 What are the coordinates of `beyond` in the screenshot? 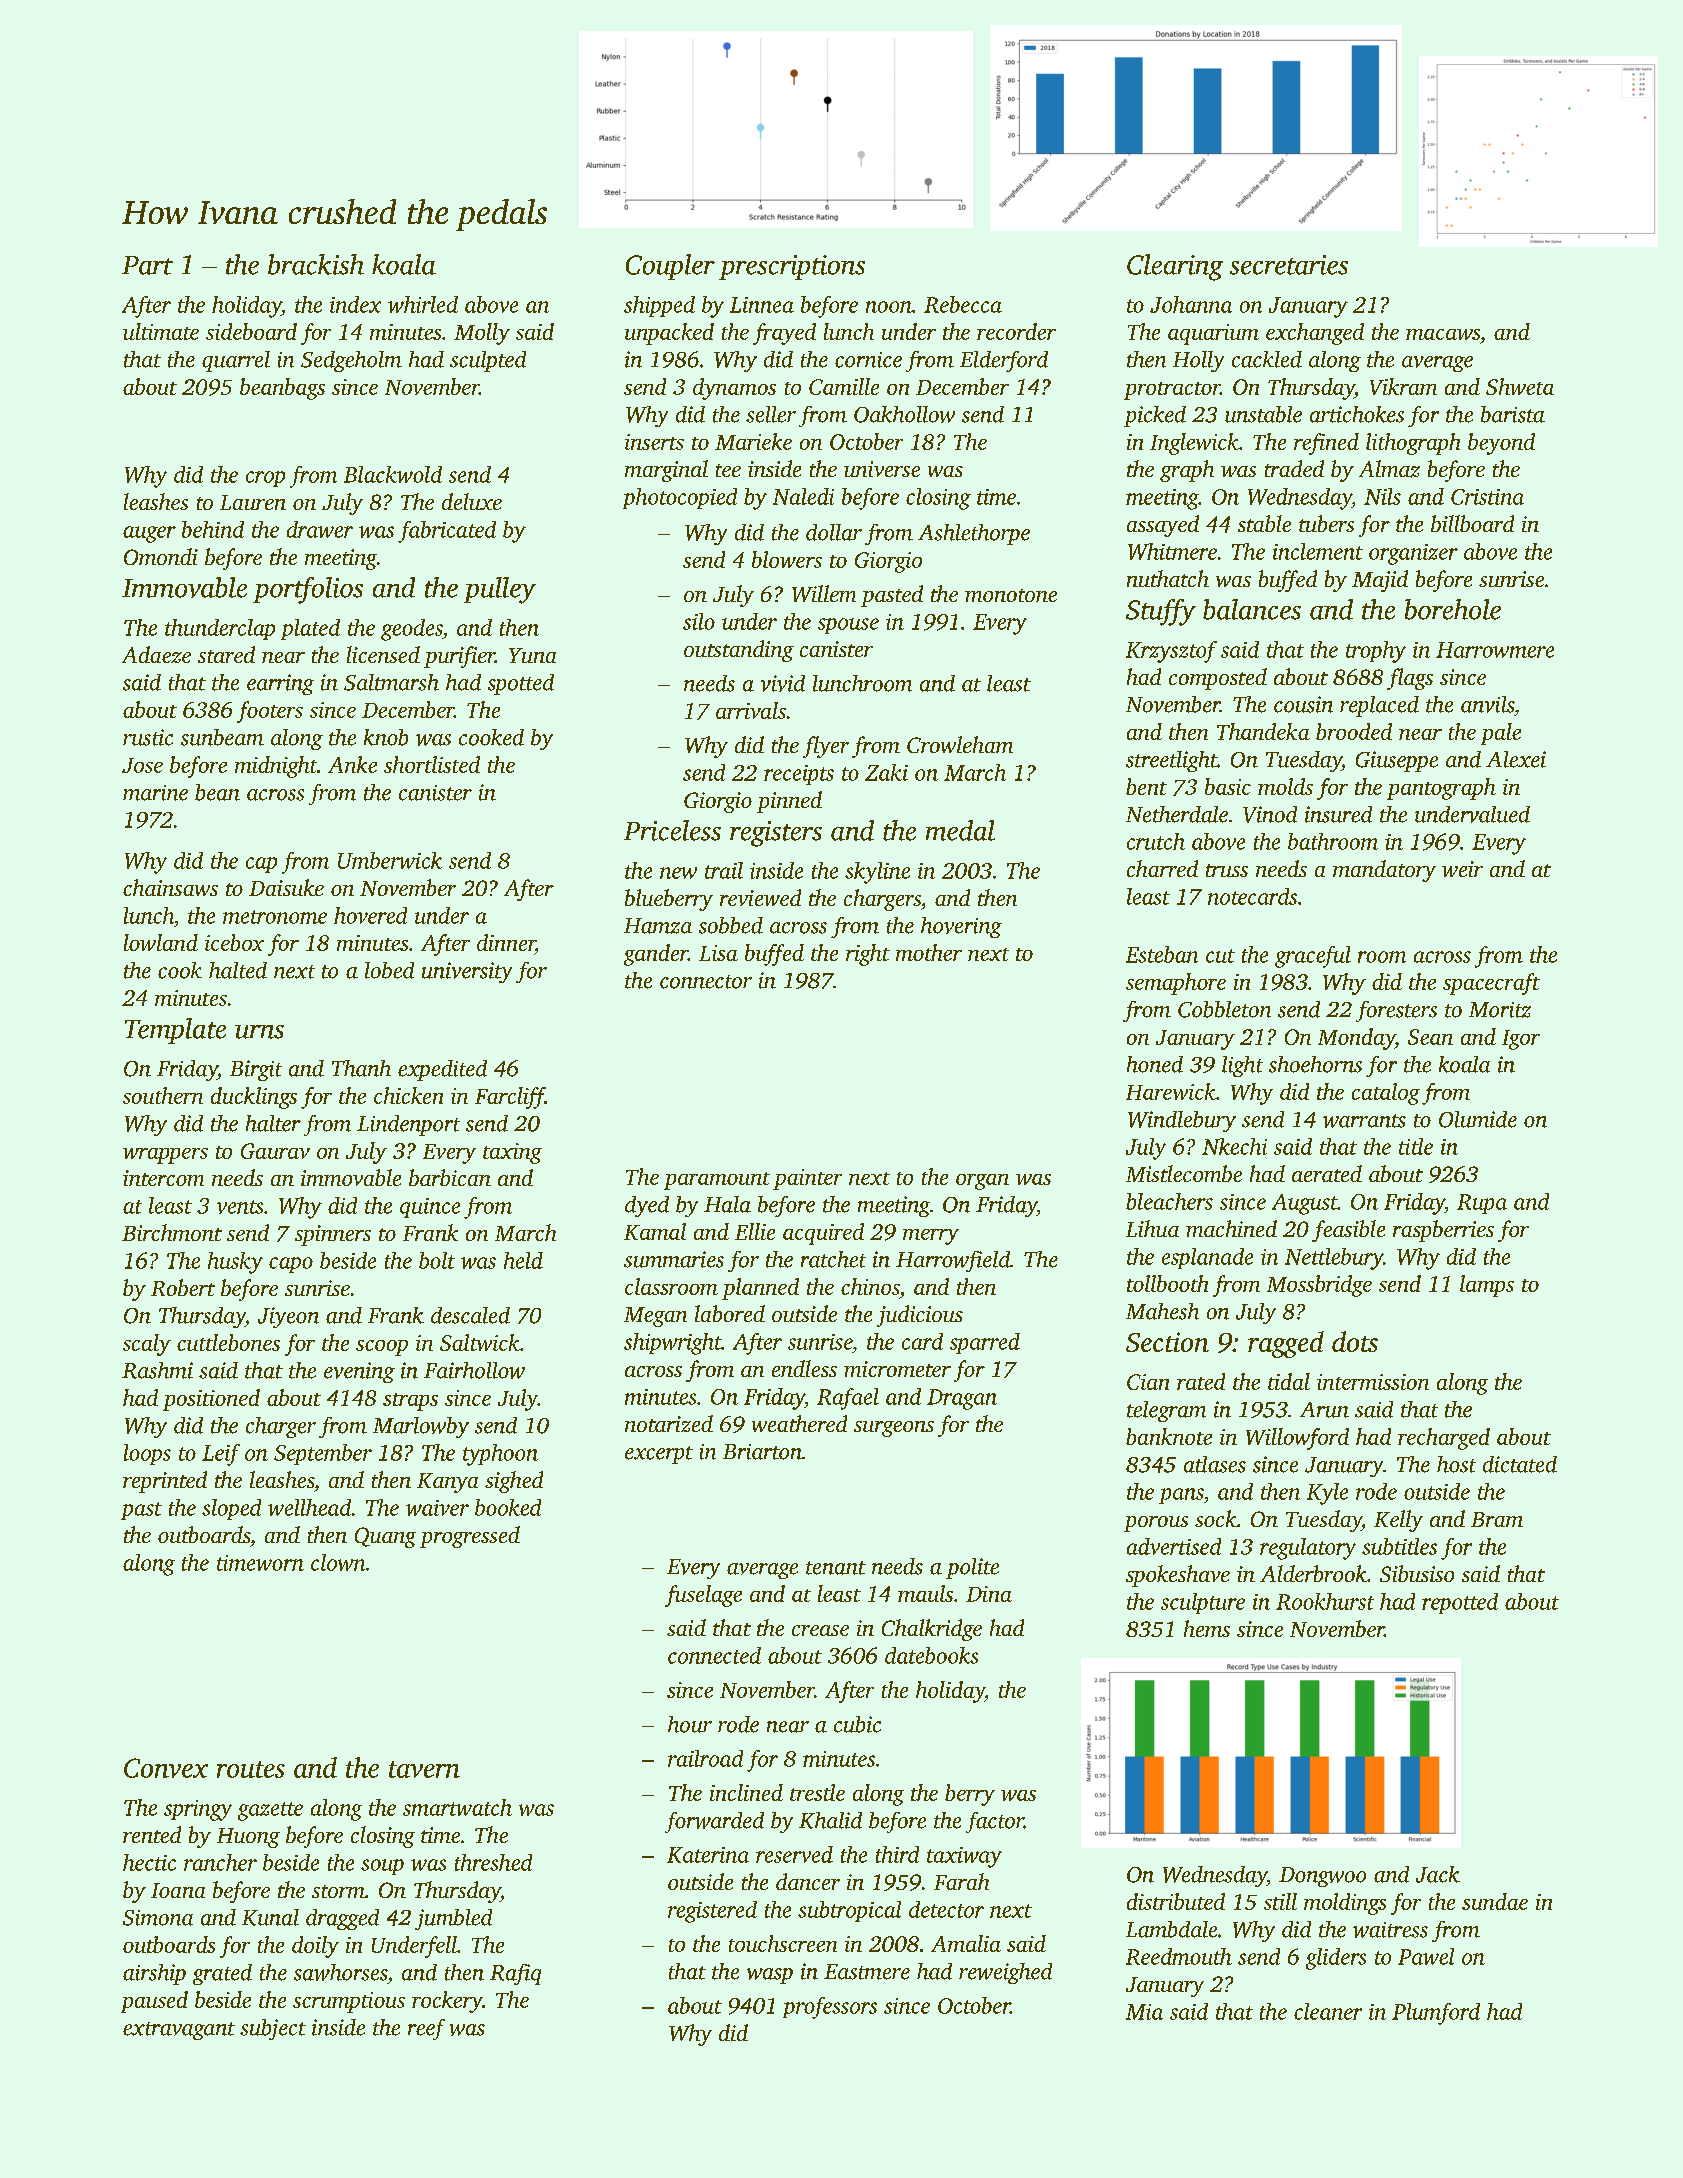 It's located at (1501, 444).
